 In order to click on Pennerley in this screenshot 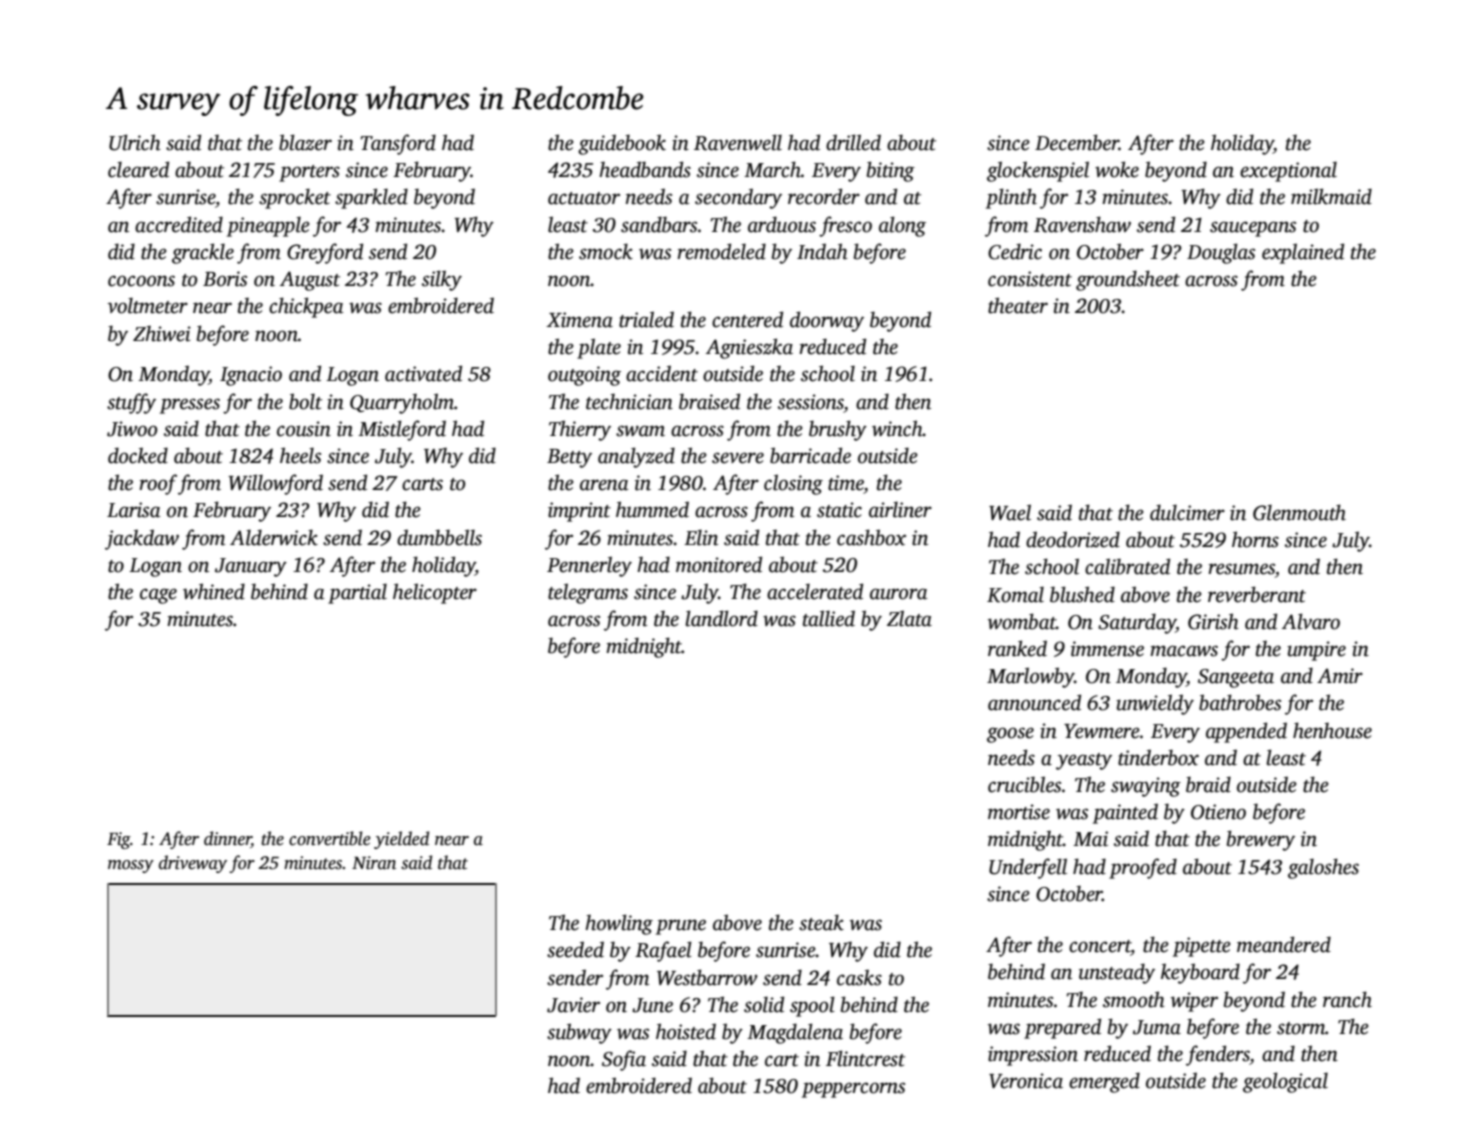, I will do `click(589, 566)`.
